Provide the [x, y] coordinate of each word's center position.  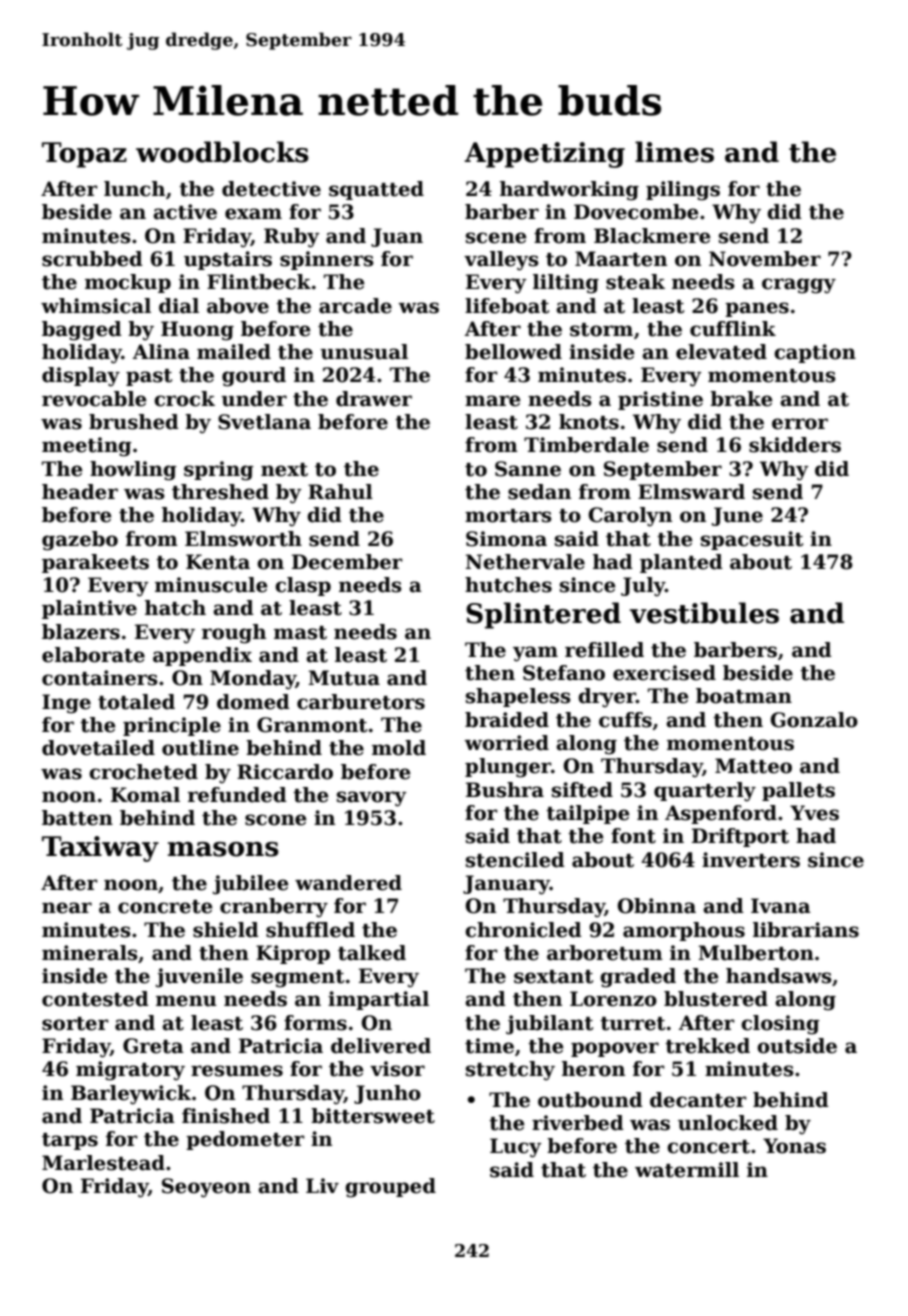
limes [674, 152]
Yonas [794, 1146]
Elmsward [691, 492]
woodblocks [222, 152]
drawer [374, 399]
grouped [390, 1188]
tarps [70, 1141]
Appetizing [544, 155]
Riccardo [285, 772]
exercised [664, 673]
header [80, 492]
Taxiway [100, 849]
